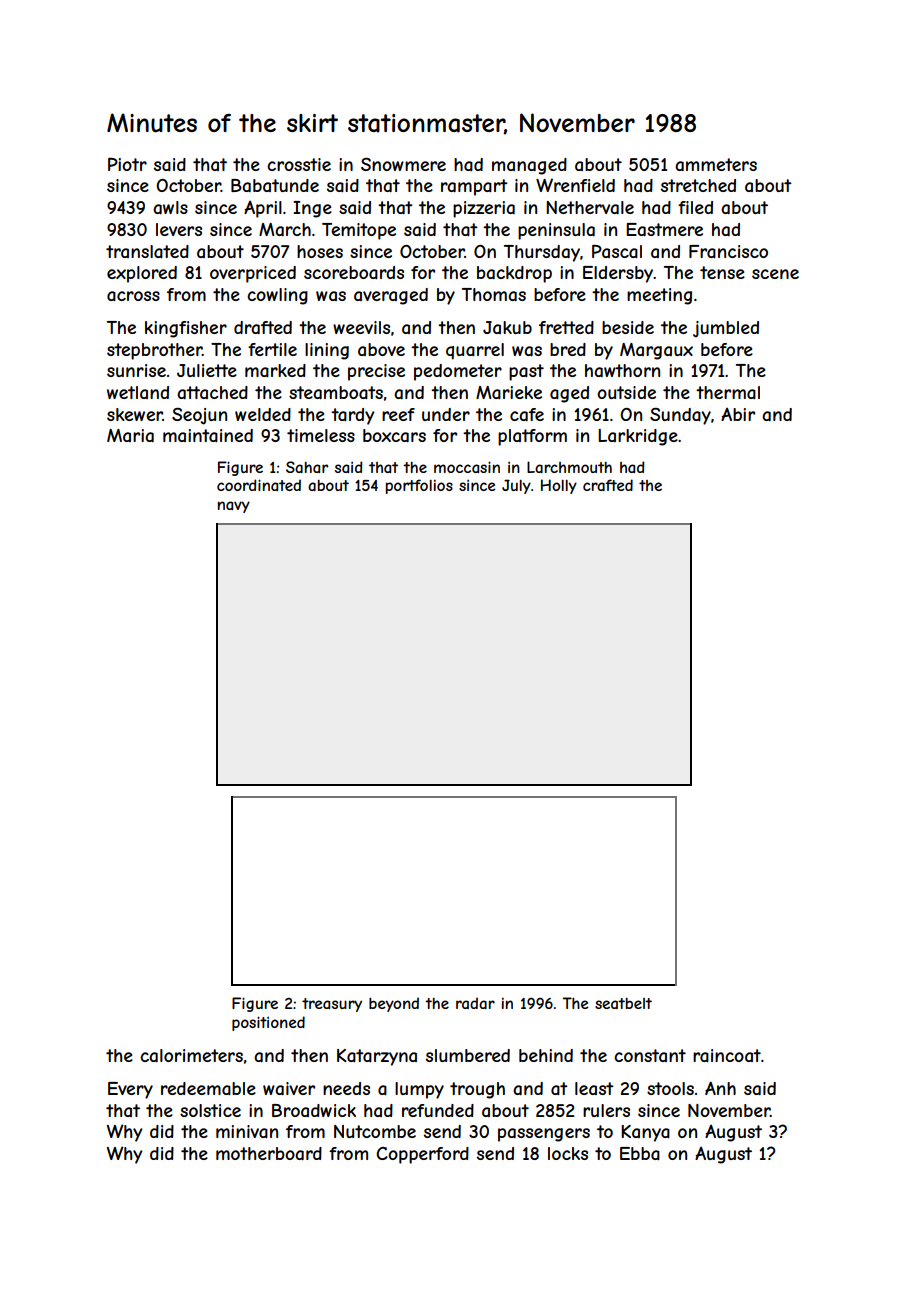  I want to click on motherboard, so click(269, 1153).
